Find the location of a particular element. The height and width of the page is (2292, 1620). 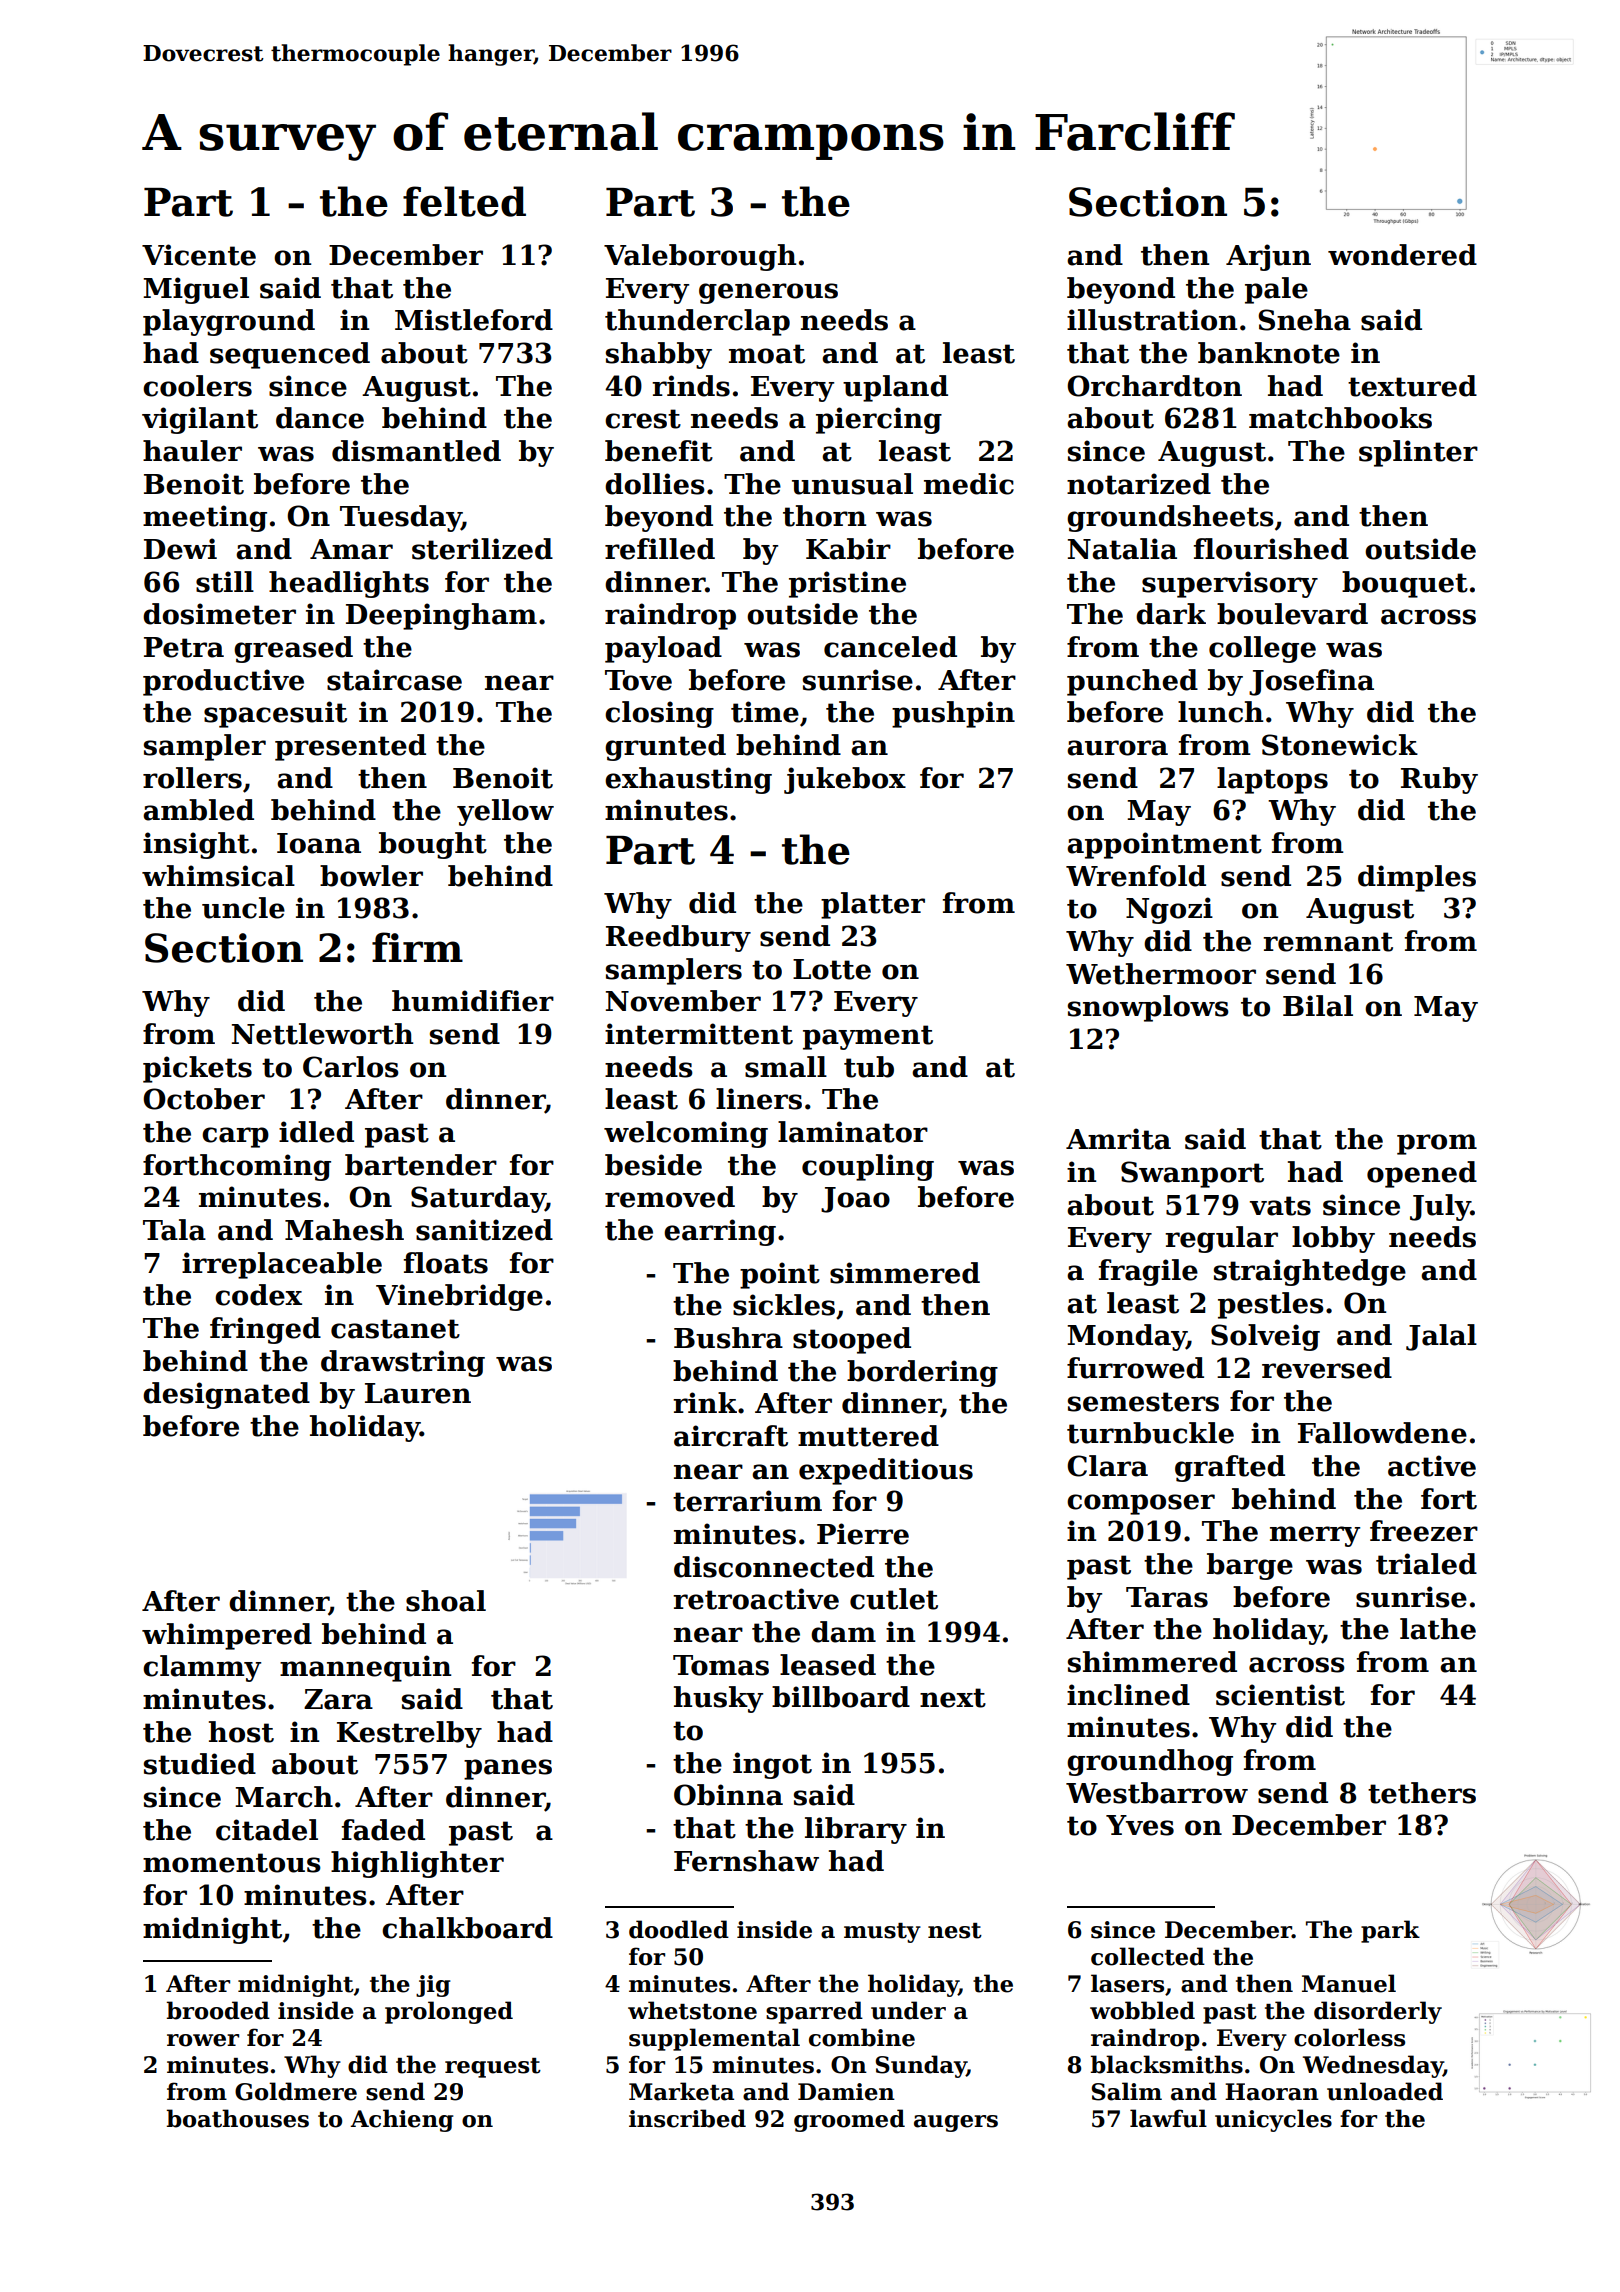

playground is located at coordinates (229, 322).
